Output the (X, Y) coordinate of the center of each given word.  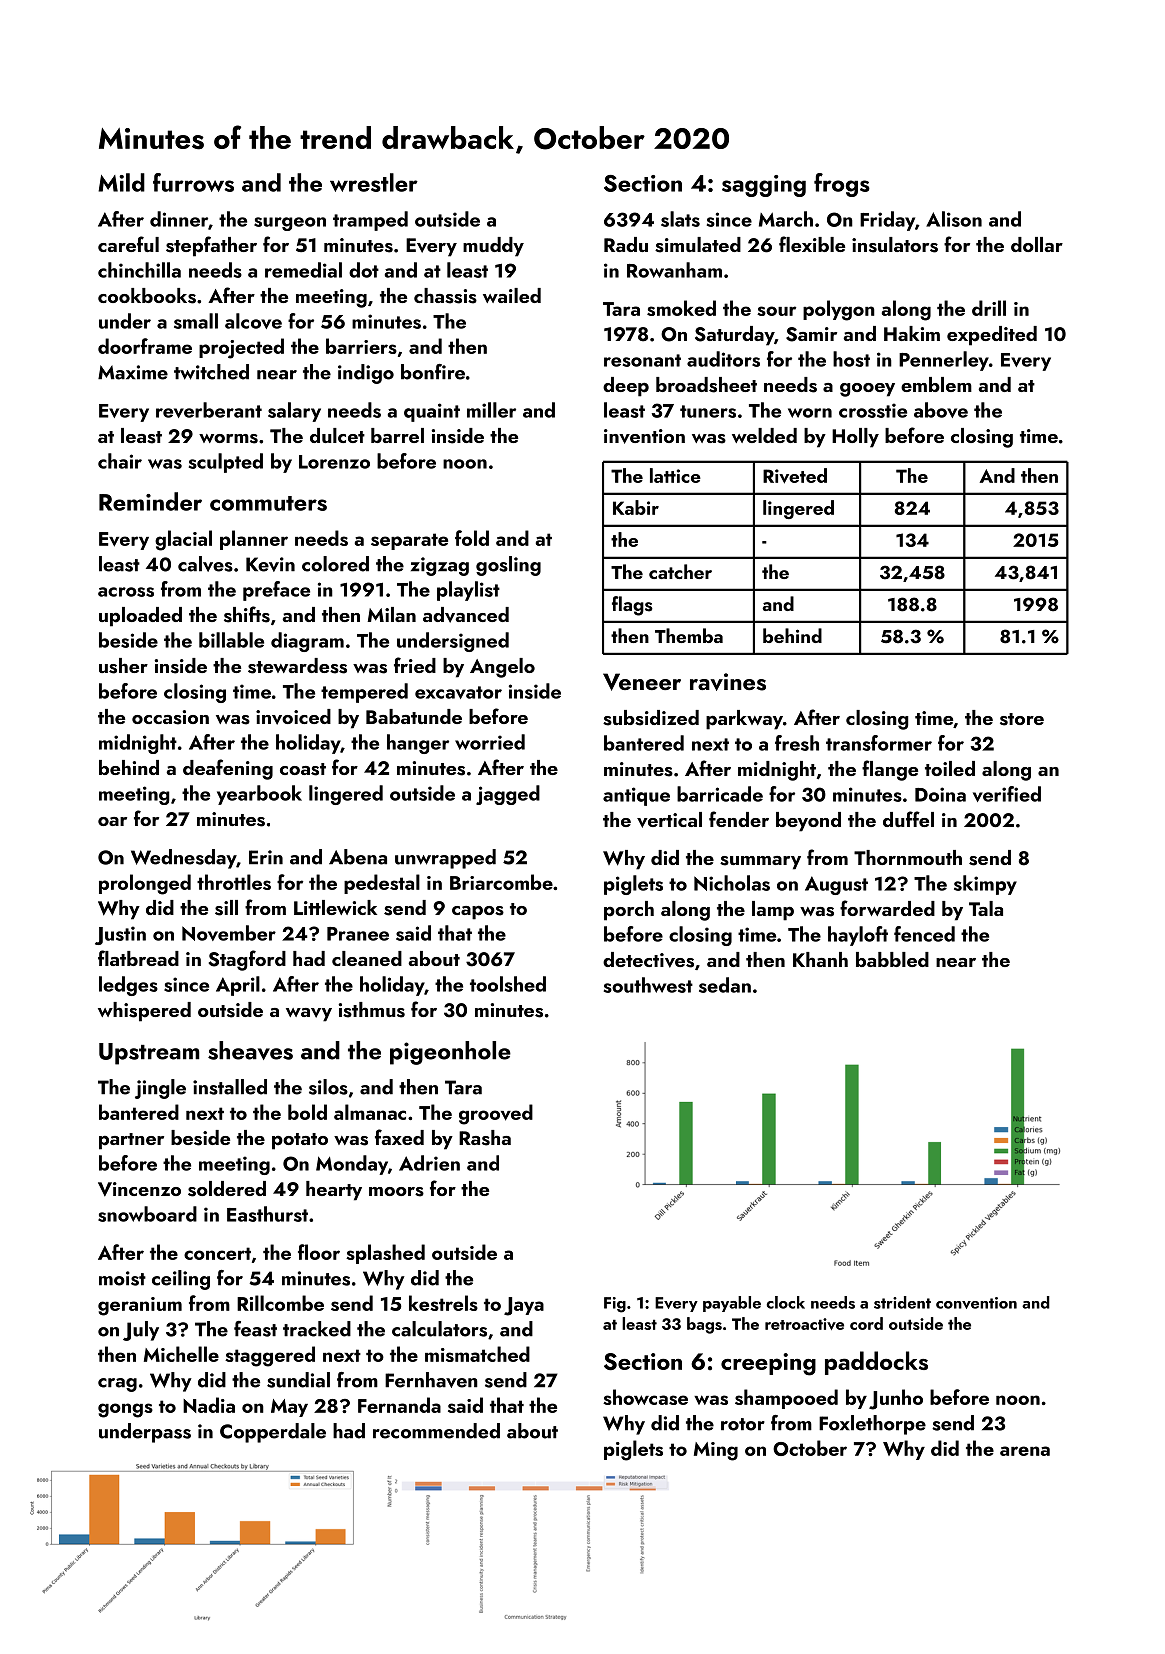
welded (764, 435)
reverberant (209, 410)
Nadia (209, 1405)
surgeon (290, 224)
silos (328, 1087)
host (851, 359)
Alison (954, 219)
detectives (648, 960)
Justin (120, 935)
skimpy (985, 885)
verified (1007, 794)
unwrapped (445, 859)
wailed (512, 295)
